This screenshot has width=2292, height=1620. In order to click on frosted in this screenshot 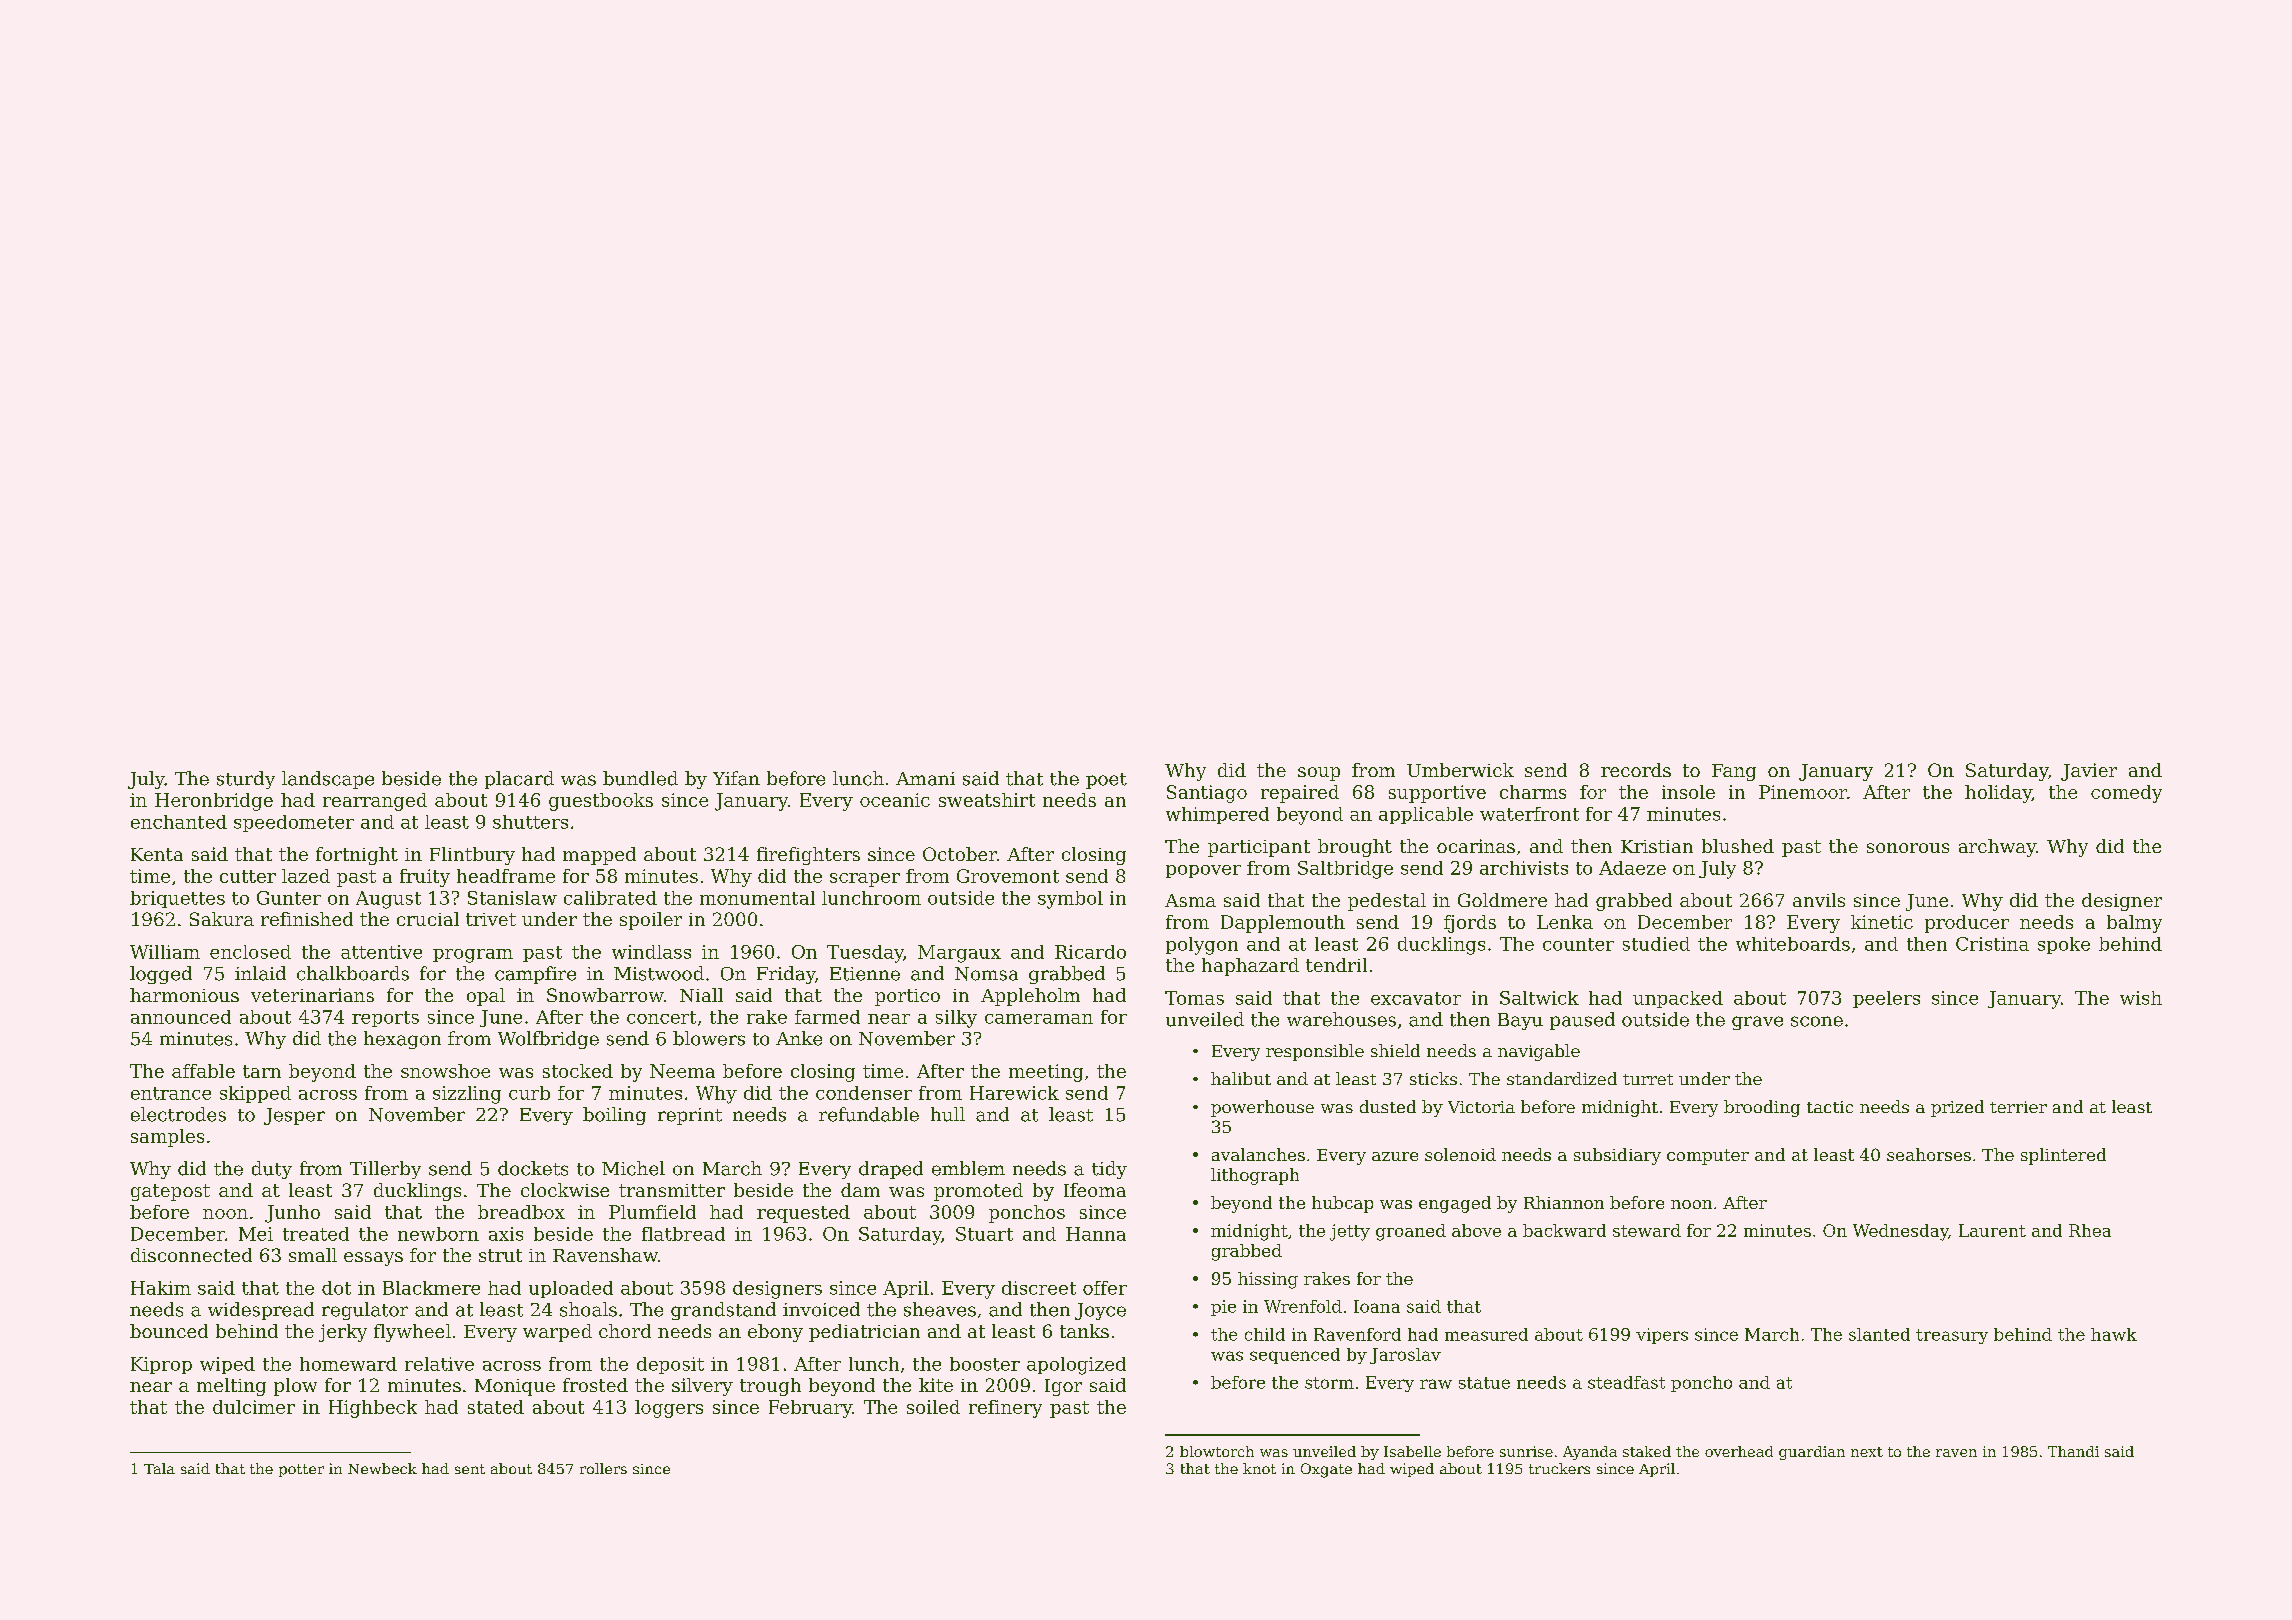, I will do `click(595, 1385)`.
